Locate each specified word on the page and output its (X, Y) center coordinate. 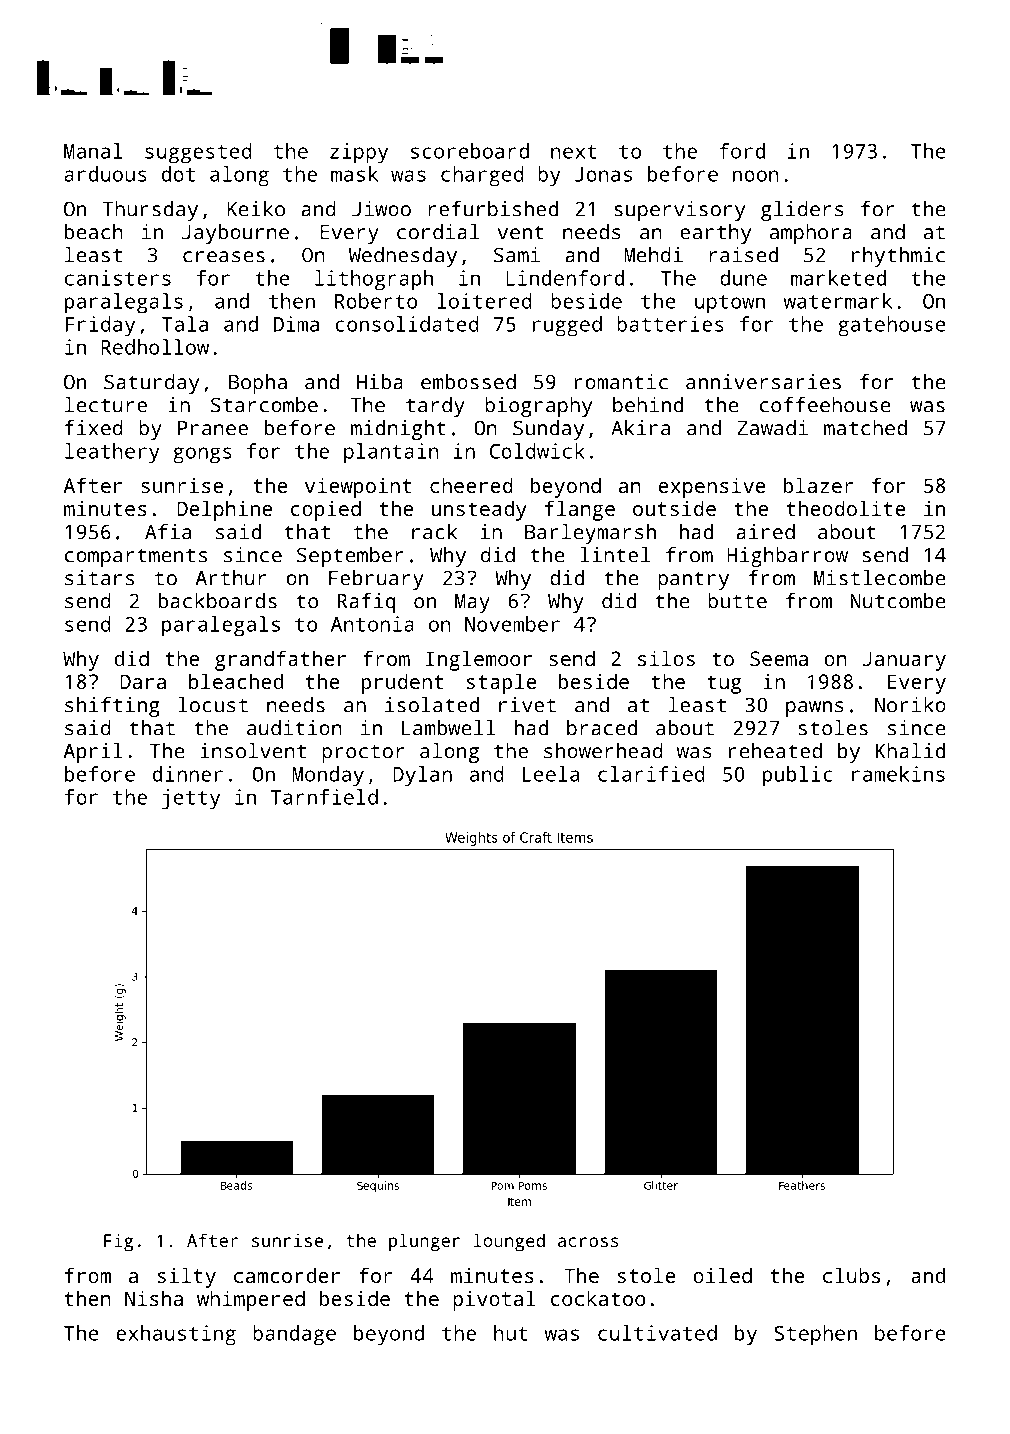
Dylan (422, 776)
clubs (851, 1275)
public (798, 776)
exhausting (176, 1335)
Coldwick (537, 451)
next (574, 152)
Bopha (258, 384)
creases (224, 257)
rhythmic (898, 257)
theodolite (846, 508)
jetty (191, 799)
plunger (424, 1242)
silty (186, 1277)
